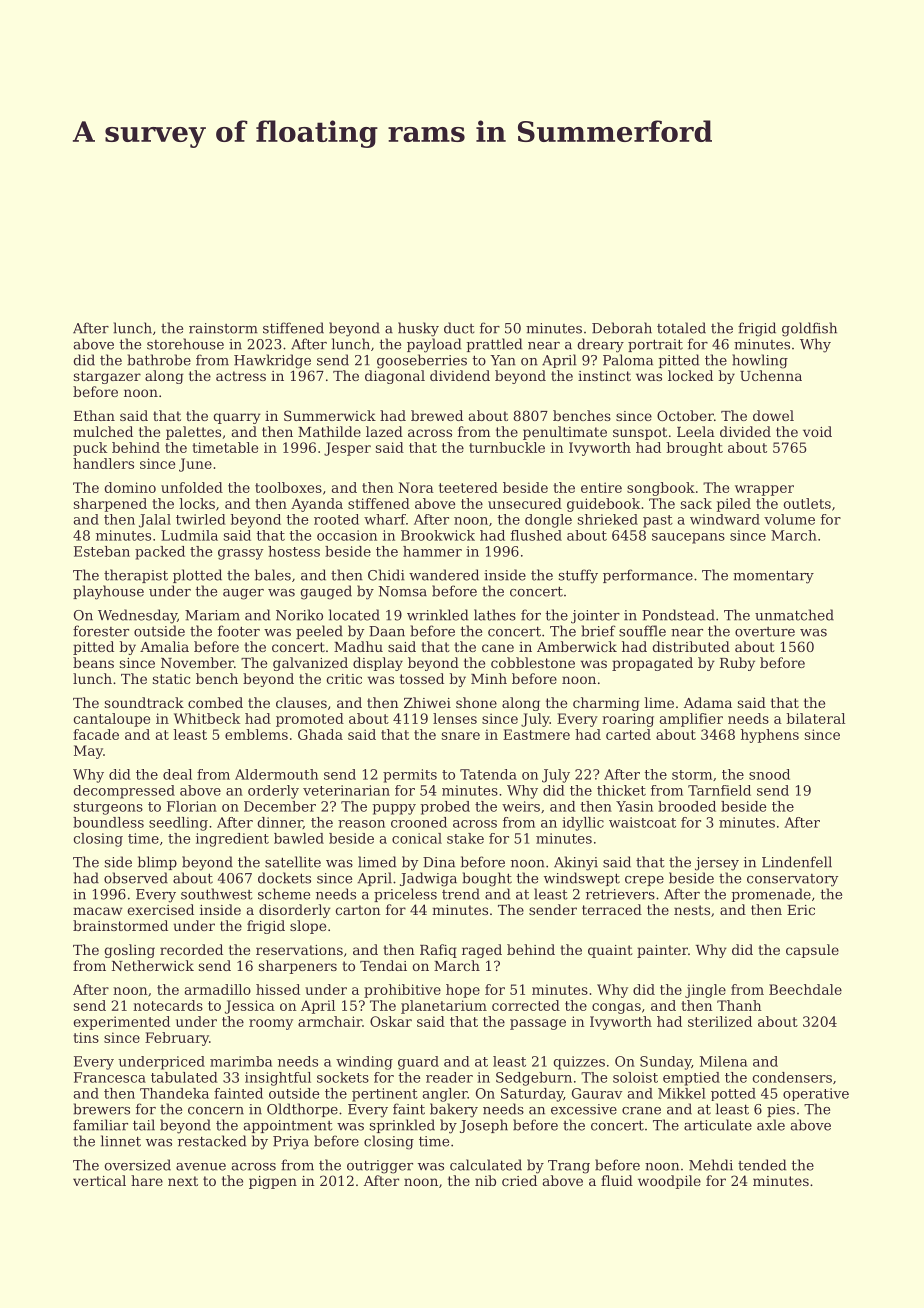 This screenshot has height=1308, width=924. I want to click on outlets, so click(807, 503).
